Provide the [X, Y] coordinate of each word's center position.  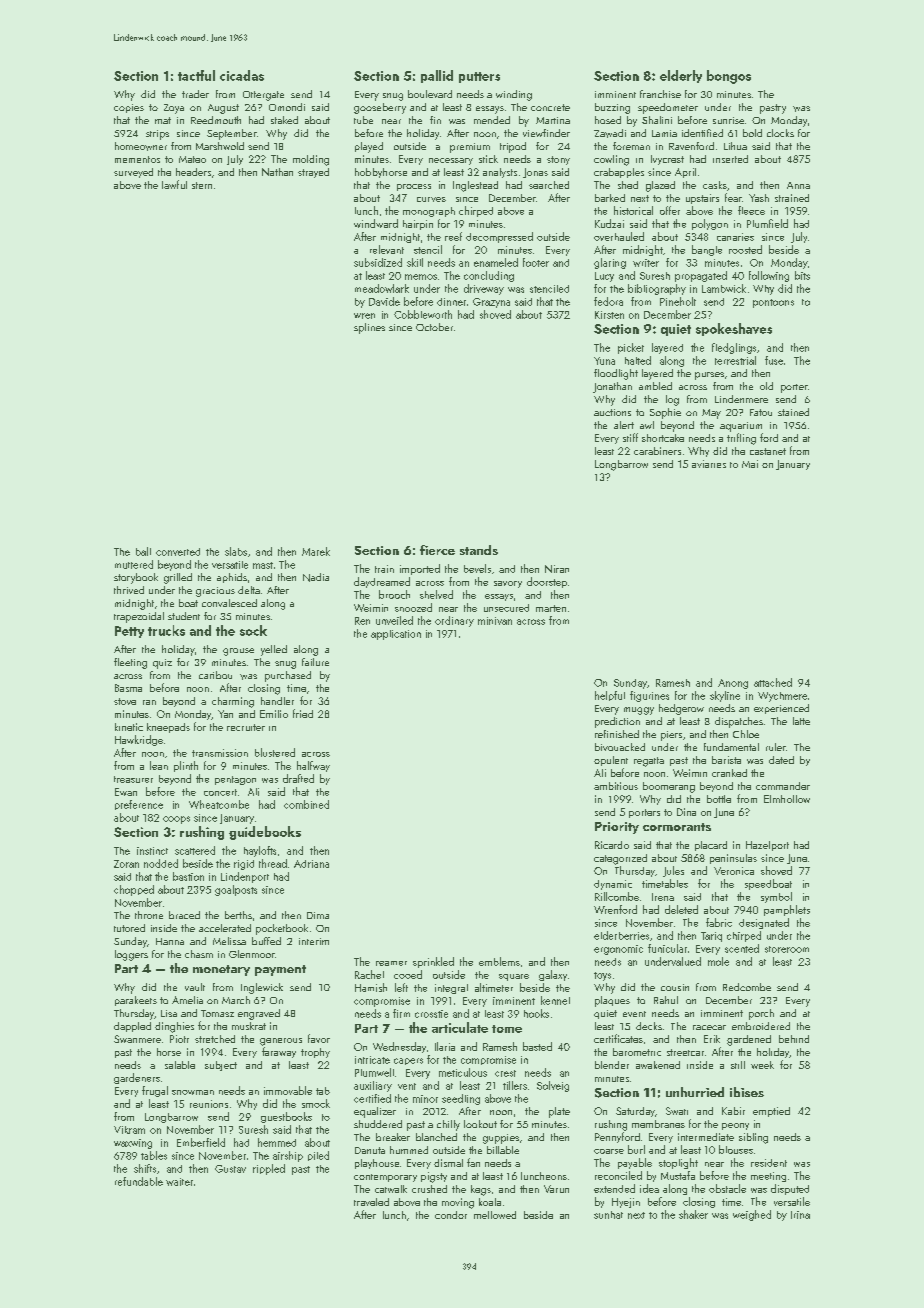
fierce [437, 550]
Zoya [174, 109]
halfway [313, 766]
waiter [179, 1182]
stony [558, 160]
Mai [750, 464]
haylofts [260, 851]
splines [369, 328]
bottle [719, 799]
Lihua [735, 146]
